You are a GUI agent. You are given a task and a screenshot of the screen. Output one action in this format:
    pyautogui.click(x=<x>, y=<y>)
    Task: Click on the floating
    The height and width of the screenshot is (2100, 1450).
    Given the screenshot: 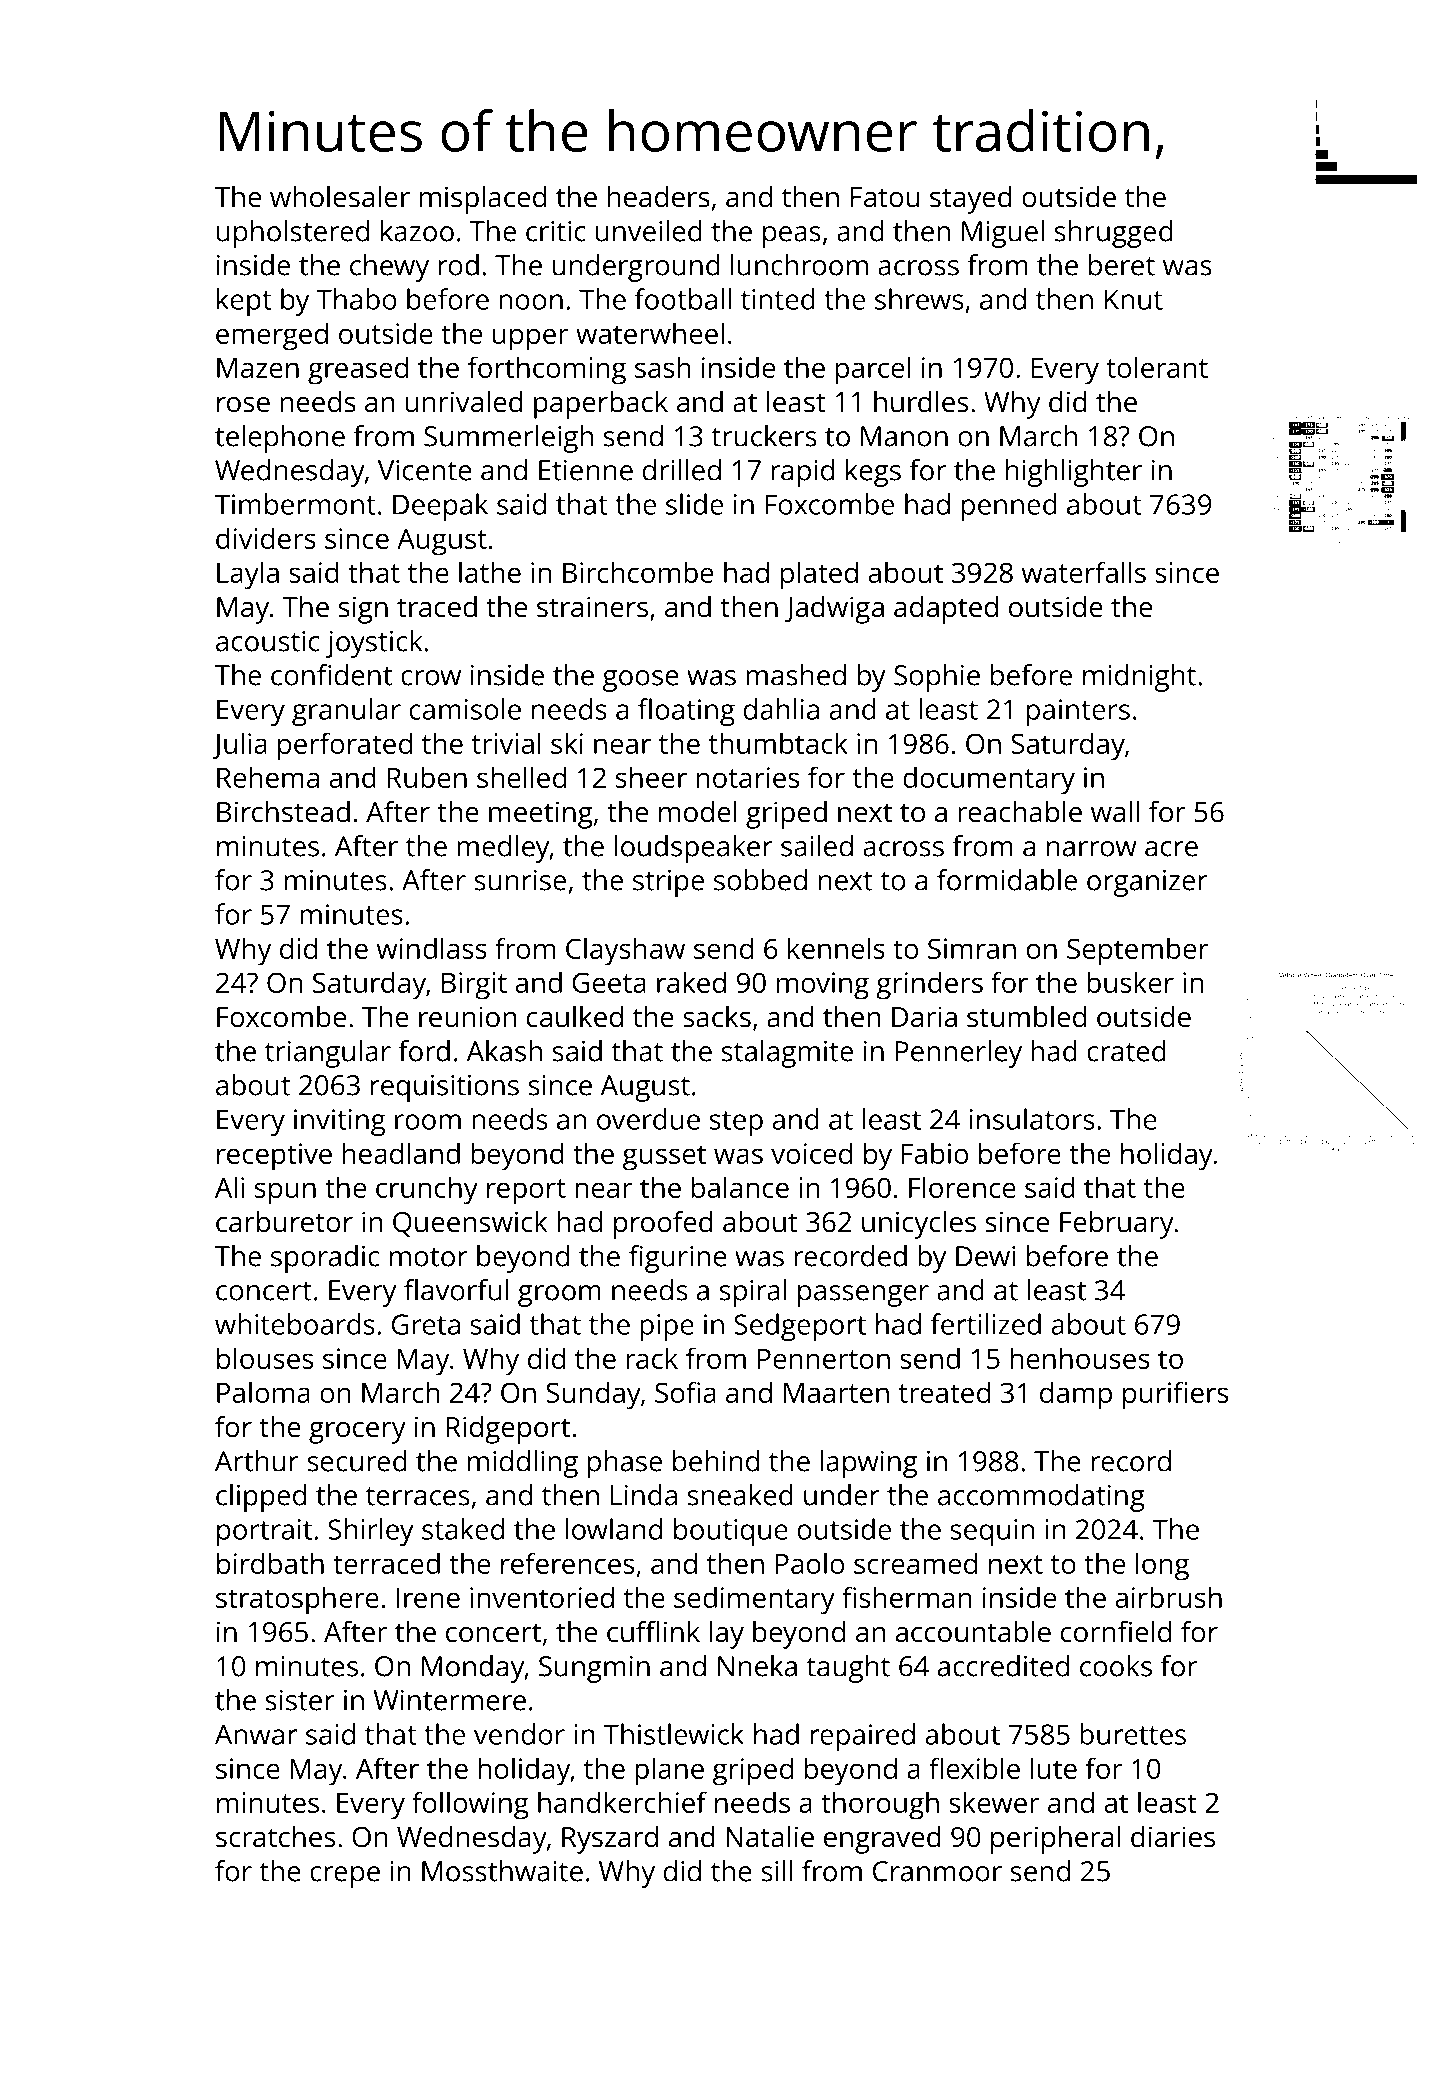 What is the action you would take?
    pyautogui.click(x=686, y=712)
